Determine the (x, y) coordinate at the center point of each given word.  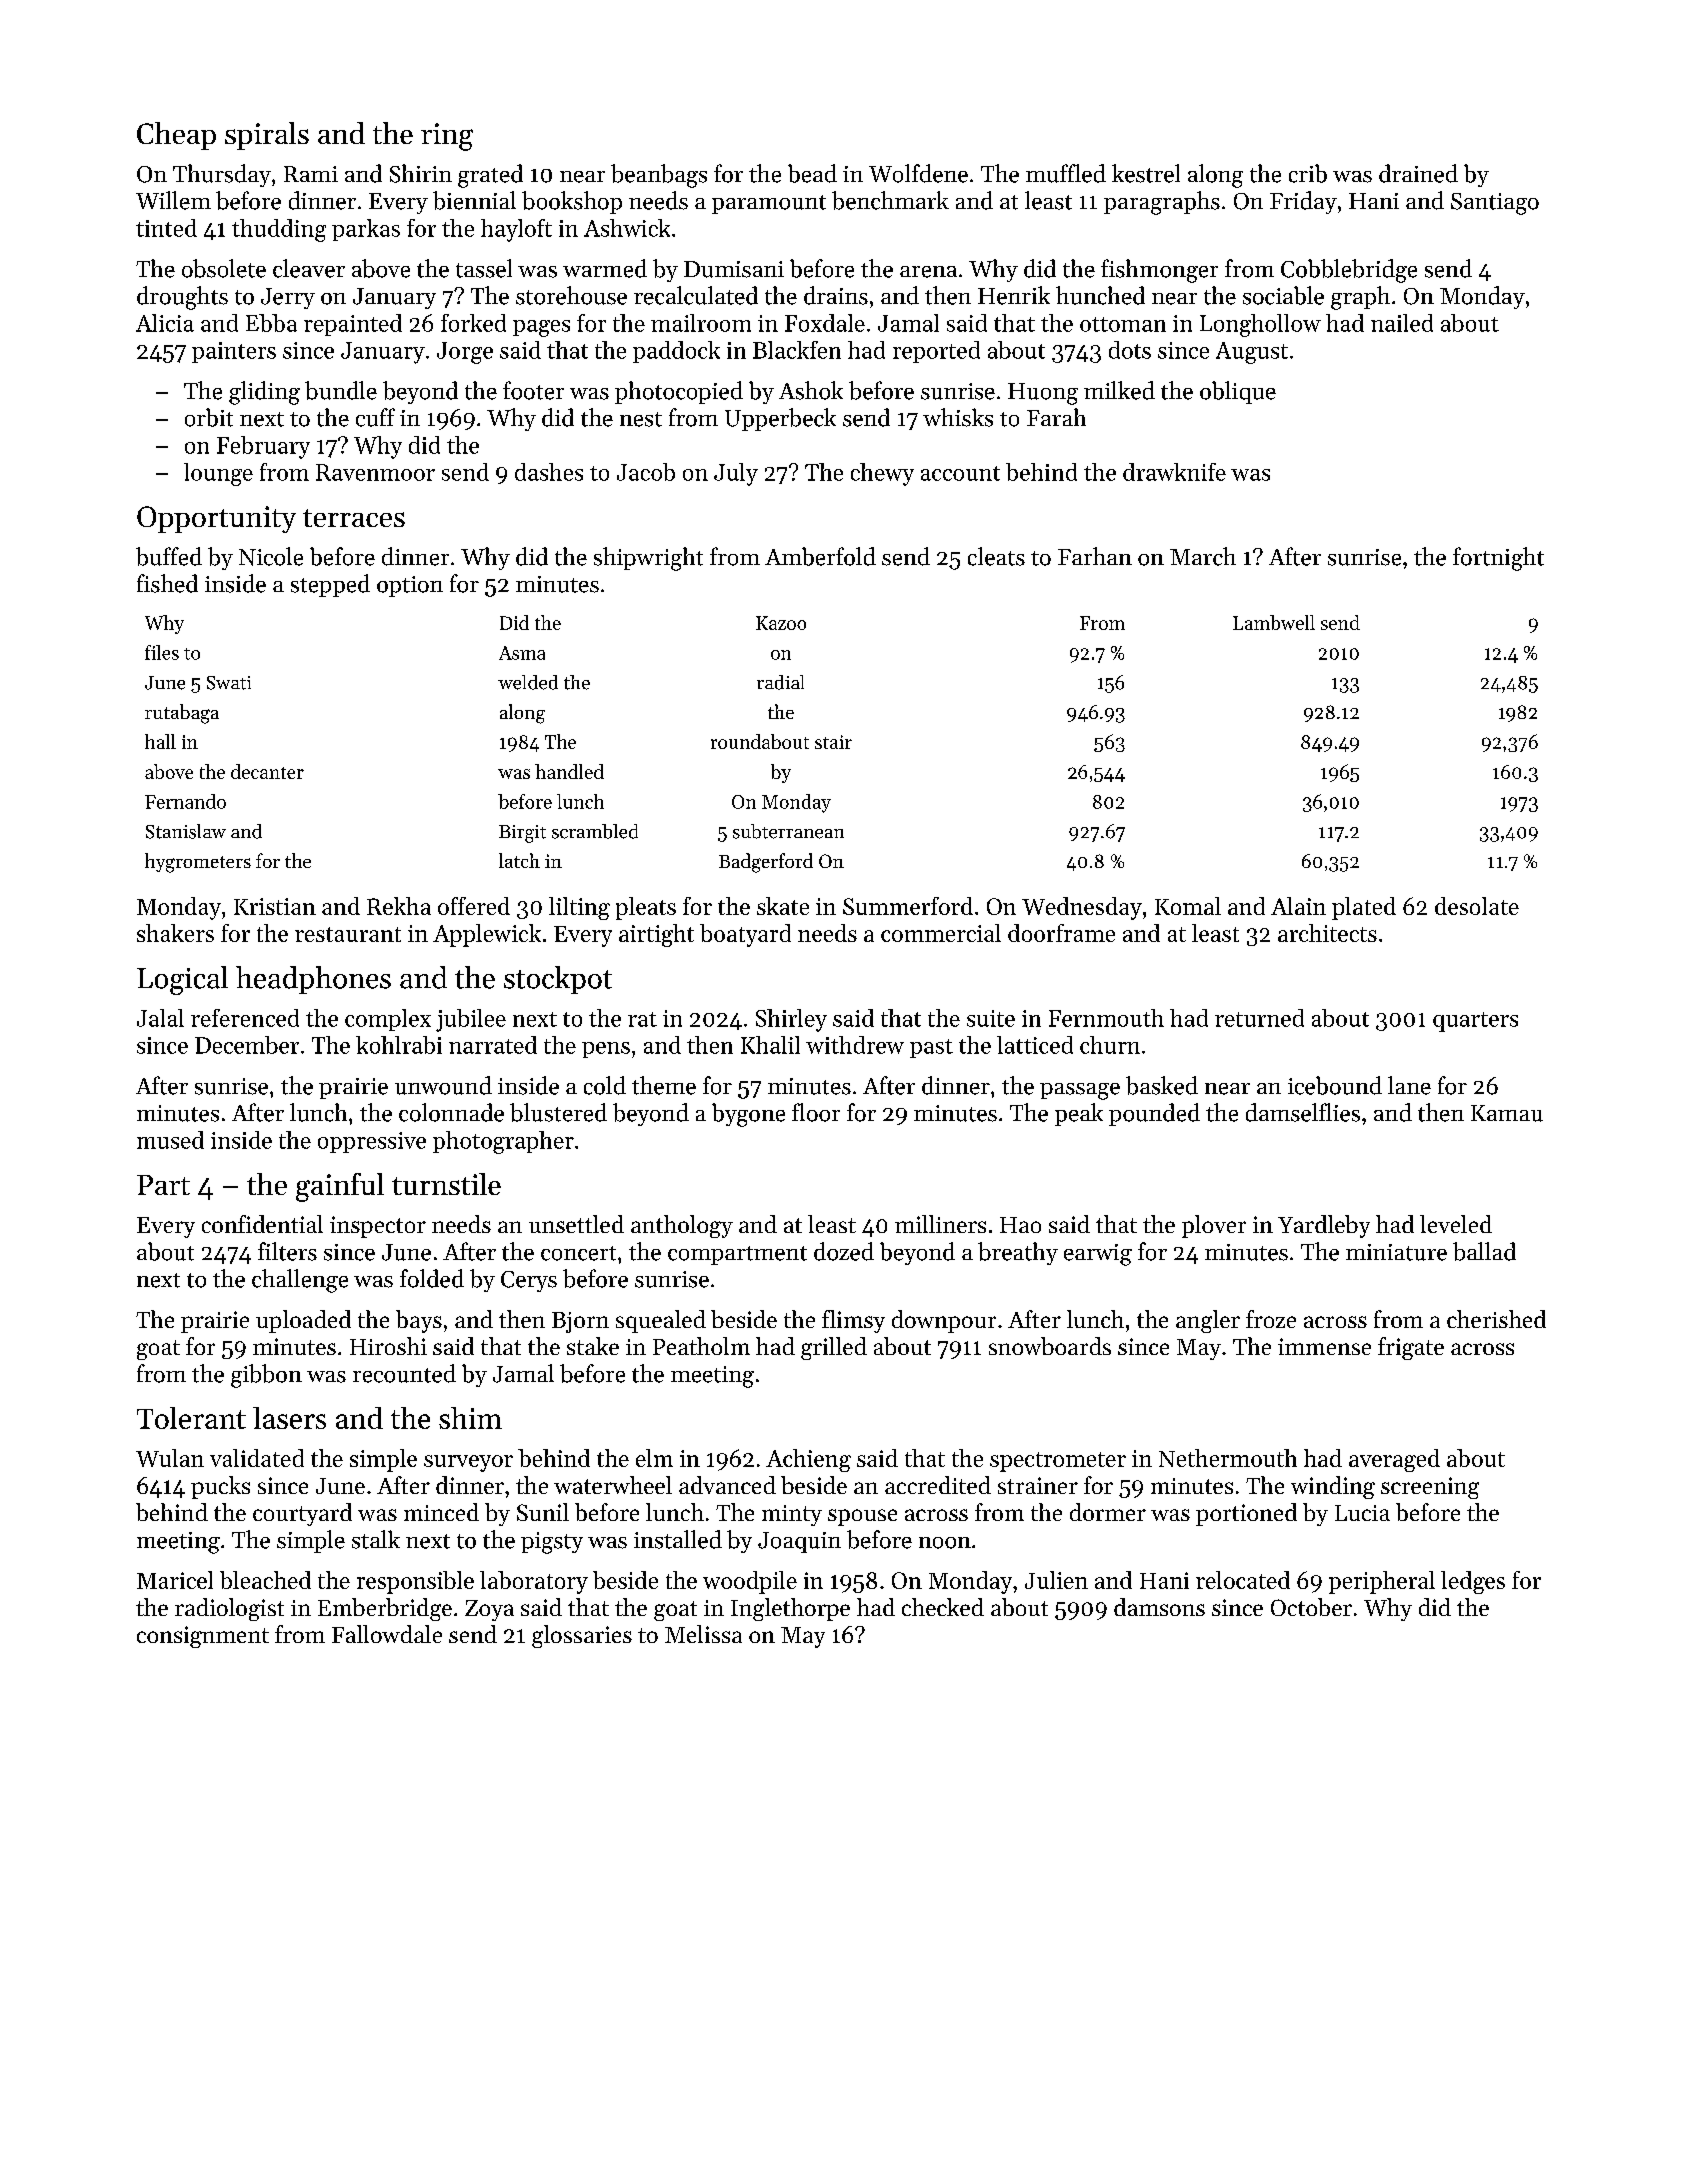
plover (1214, 1226)
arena (928, 272)
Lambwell (1274, 622)
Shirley (791, 1020)
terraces (354, 518)
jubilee (471, 1020)
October (1311, 1607)
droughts (182, 298)
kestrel (1146, 173)
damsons (1159, 1607)
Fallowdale (387, 1634)
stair (833, 742)
